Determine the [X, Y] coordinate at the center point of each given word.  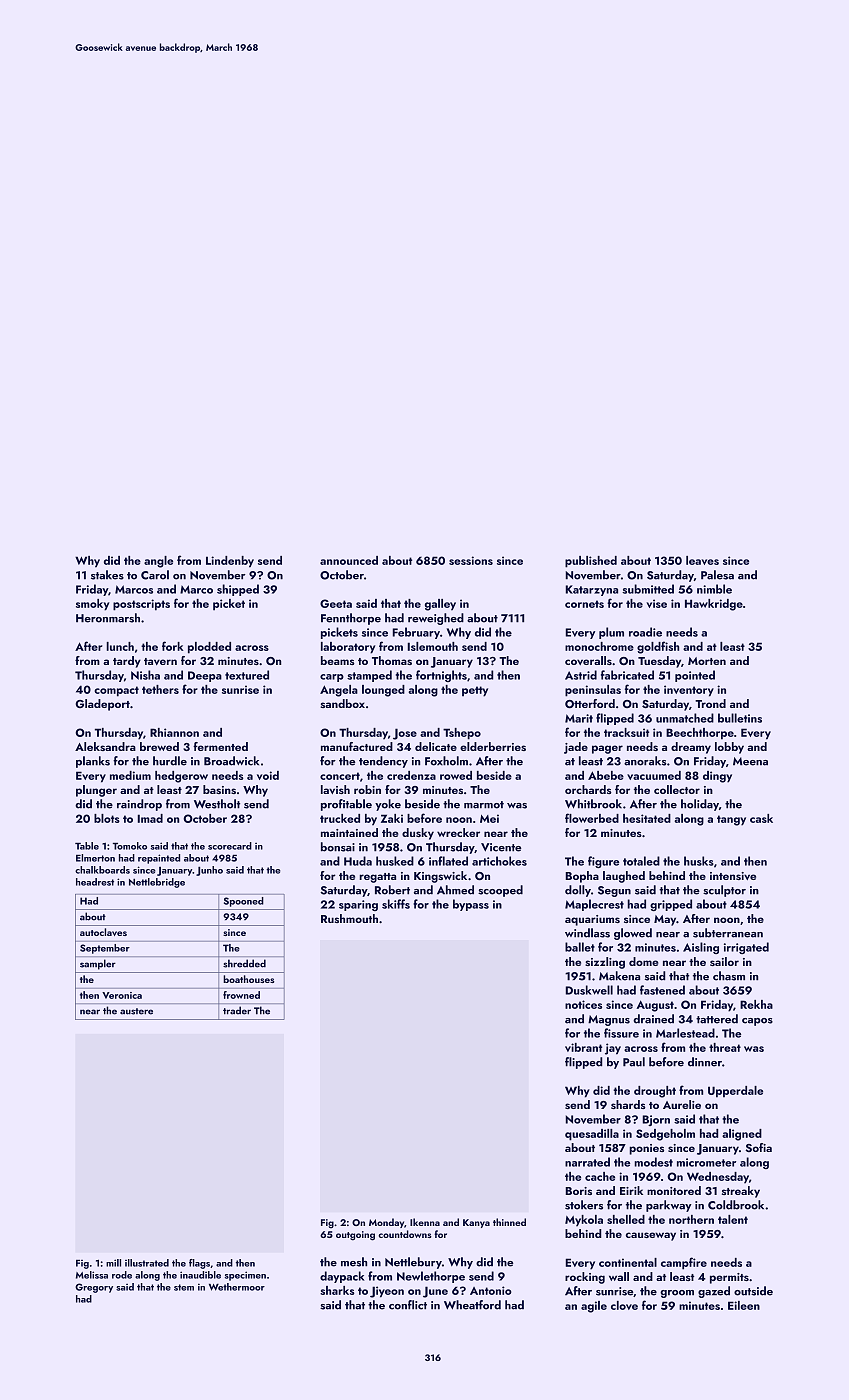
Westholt [217, 804]
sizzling [605, 963]
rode [122, 1275]
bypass [471, 905]
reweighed [436, 619]
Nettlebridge [157, 883]
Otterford [590, 703]
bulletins [740, 718]
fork [172, 646]
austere [136, 1011]
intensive [733, 876]
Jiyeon [387, 1292]
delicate [436, 746]
